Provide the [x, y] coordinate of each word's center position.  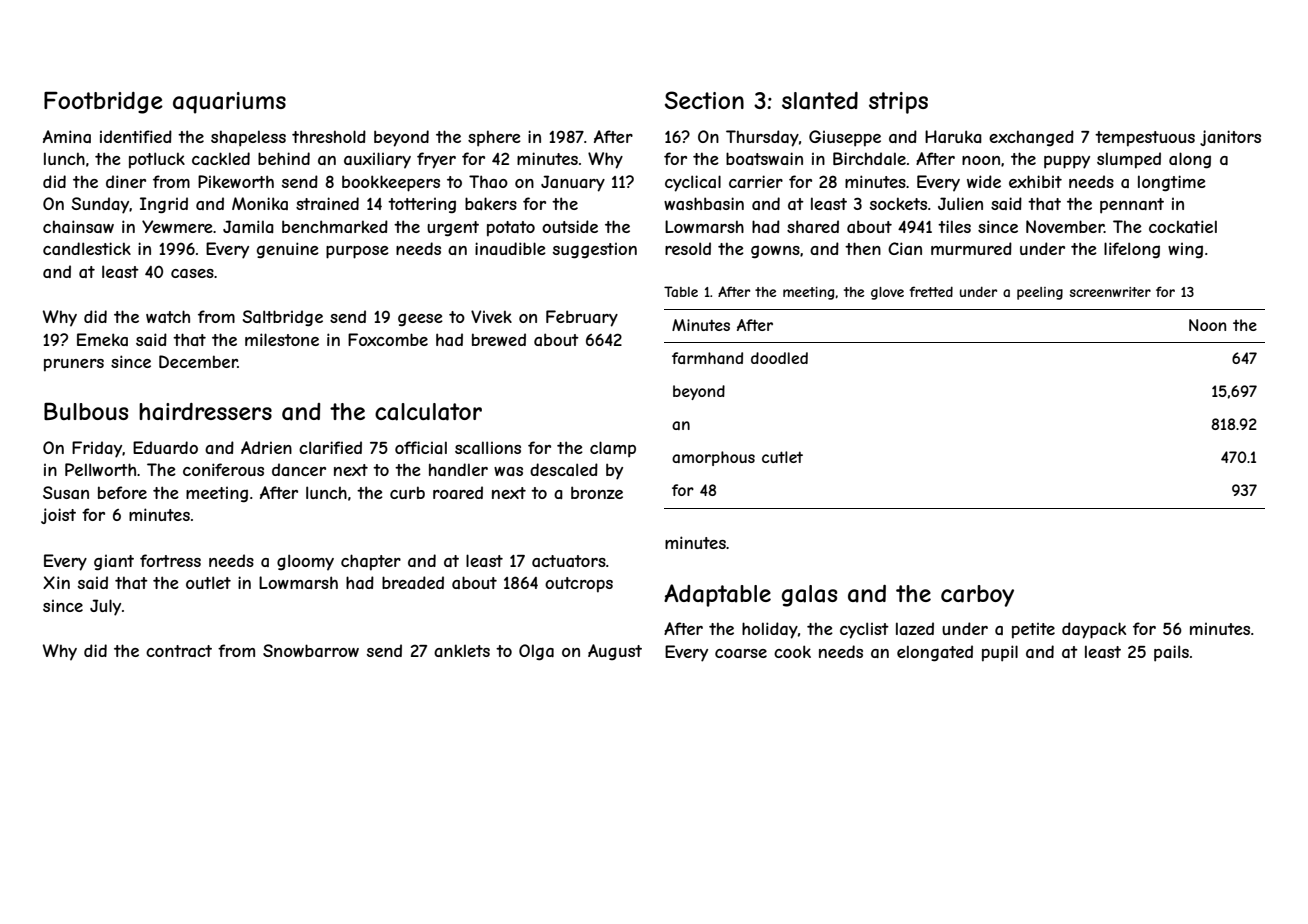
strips [898, 103]
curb [407, 492]
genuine [288, 250]
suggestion [595, 251]
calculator [428, 412]
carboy [977, 596]
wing [1185, 251]
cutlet [782, 457]
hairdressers [205, 412]
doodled [779, 358]
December [198, 361]
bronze [597, 492]
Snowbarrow [311, 650]
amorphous [713, 458]
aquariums [229, 103]
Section [704, 100]
